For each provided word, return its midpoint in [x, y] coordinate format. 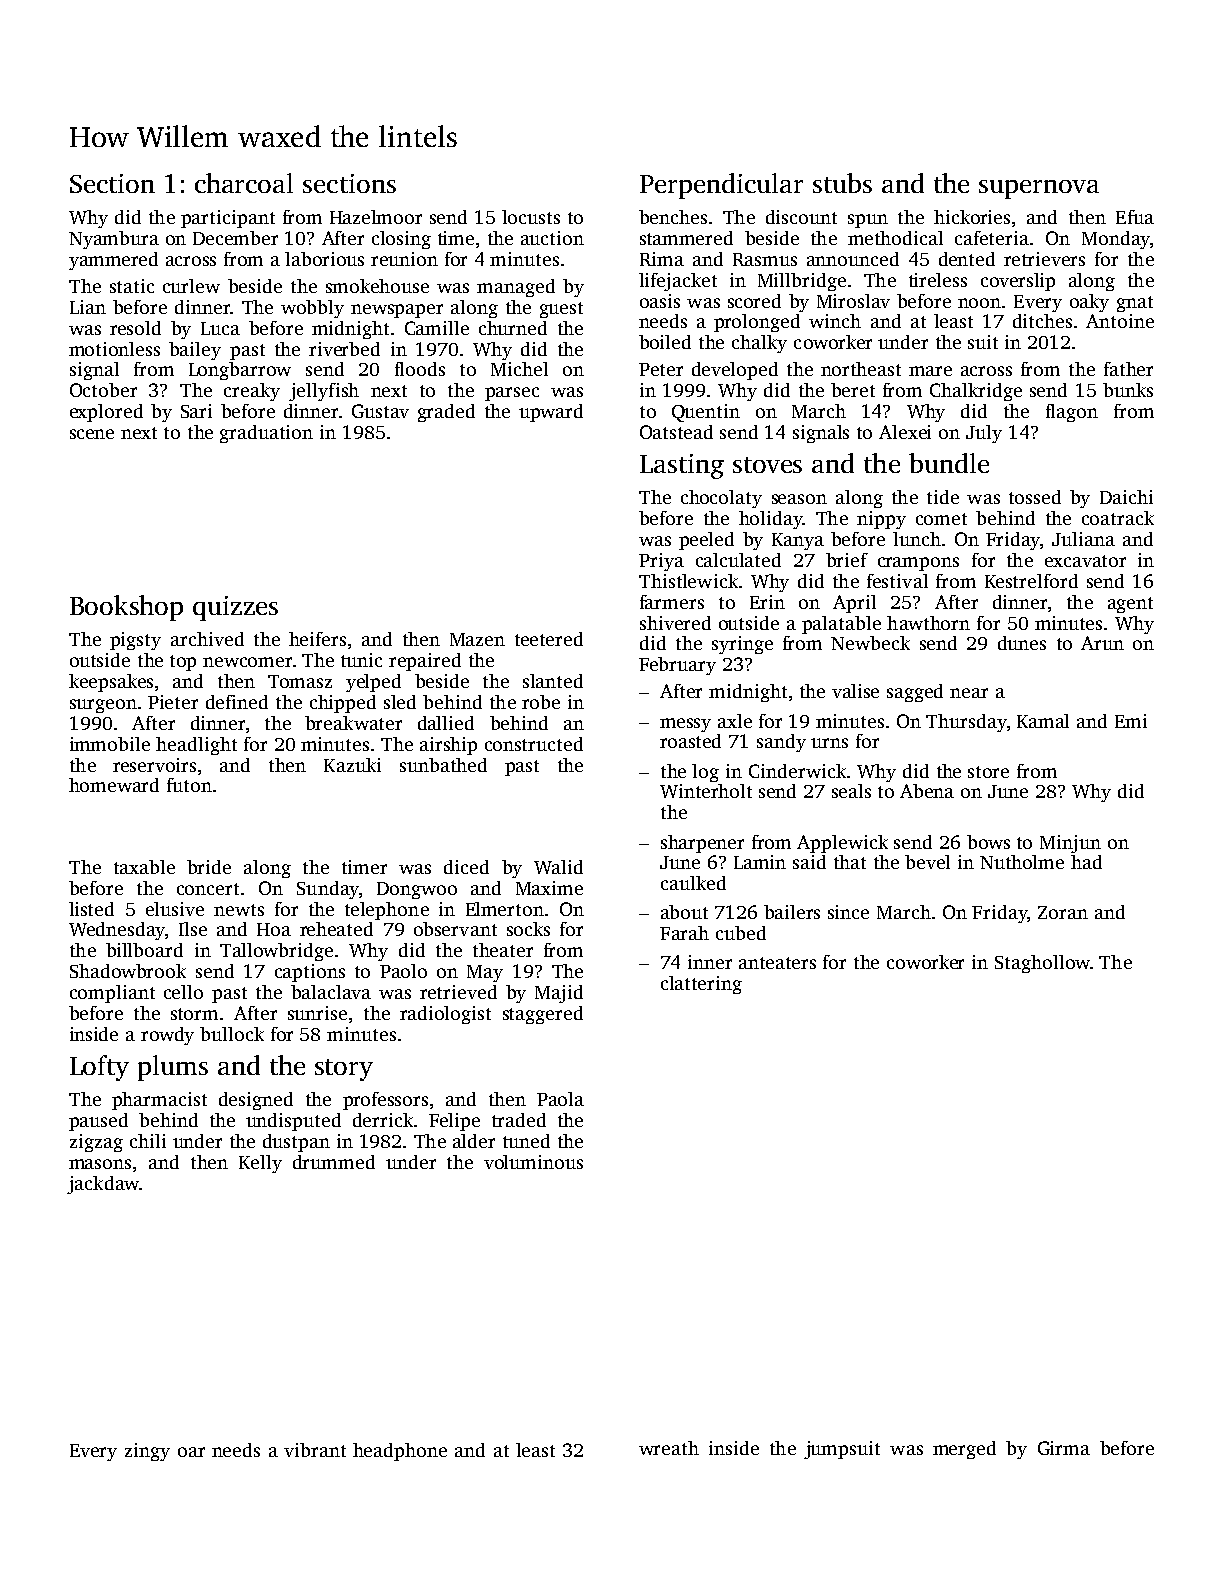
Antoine [1120, 321]
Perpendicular [721, 186]
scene [92, 434]
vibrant [315, 1450]
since [848, 912]
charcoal [244, 183]
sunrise [317, 1013]
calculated [738, 560]
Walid [558, 867]
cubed [741, 933]
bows [988, 842]
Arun [1102, 643]
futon [189, 785]
